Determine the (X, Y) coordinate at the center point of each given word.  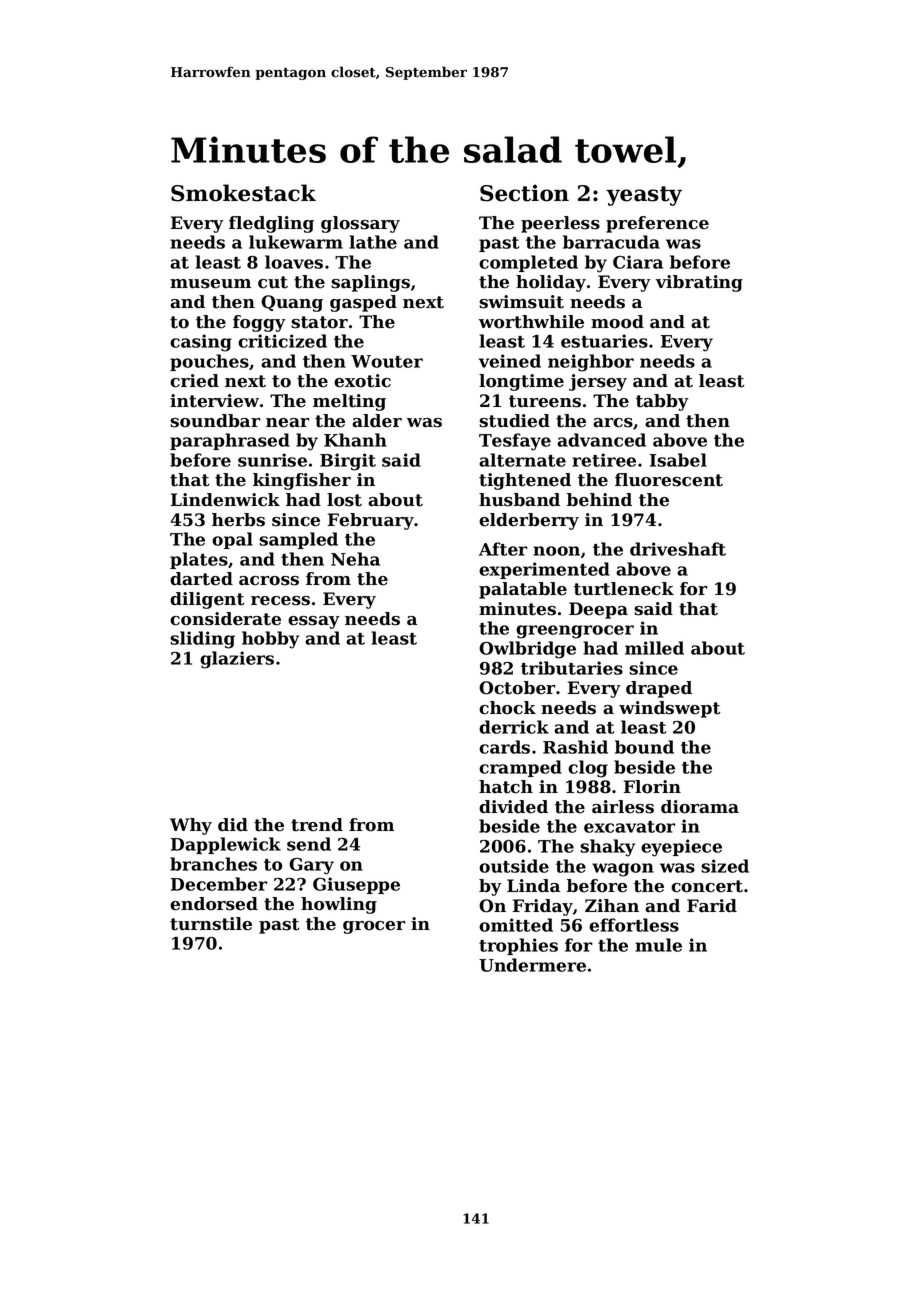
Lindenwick (225, 500)
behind (599, 500)
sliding (202, 640)
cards (504, 747)
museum (210, 284)
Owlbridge (527, 650)
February (371, 521)
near (287, 423)
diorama (700, 807)
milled (654, 648)
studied (514, 421)
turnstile (211, 924)
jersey (598, 382)
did (233, 825)
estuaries (604, 341)
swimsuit (521, 302)
